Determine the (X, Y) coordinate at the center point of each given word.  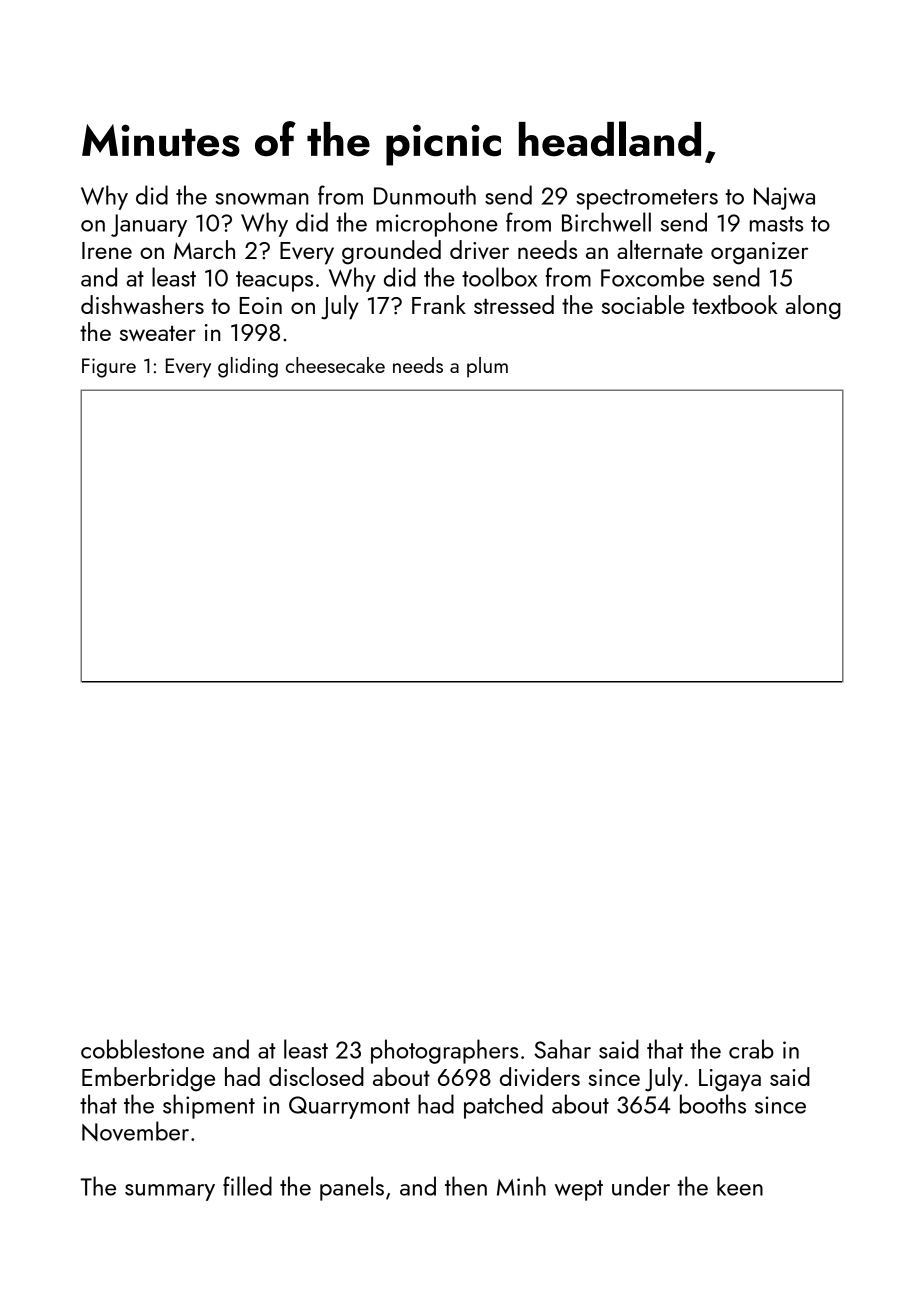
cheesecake (335, 365)
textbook (735, 304)
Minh (521, 1186)
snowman (261, 199)
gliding (248, 367)
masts (776, 224)
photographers (444, 1051)
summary (170, 1192)
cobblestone (142, 1049)
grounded (391, 252)
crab (751, 1049)
